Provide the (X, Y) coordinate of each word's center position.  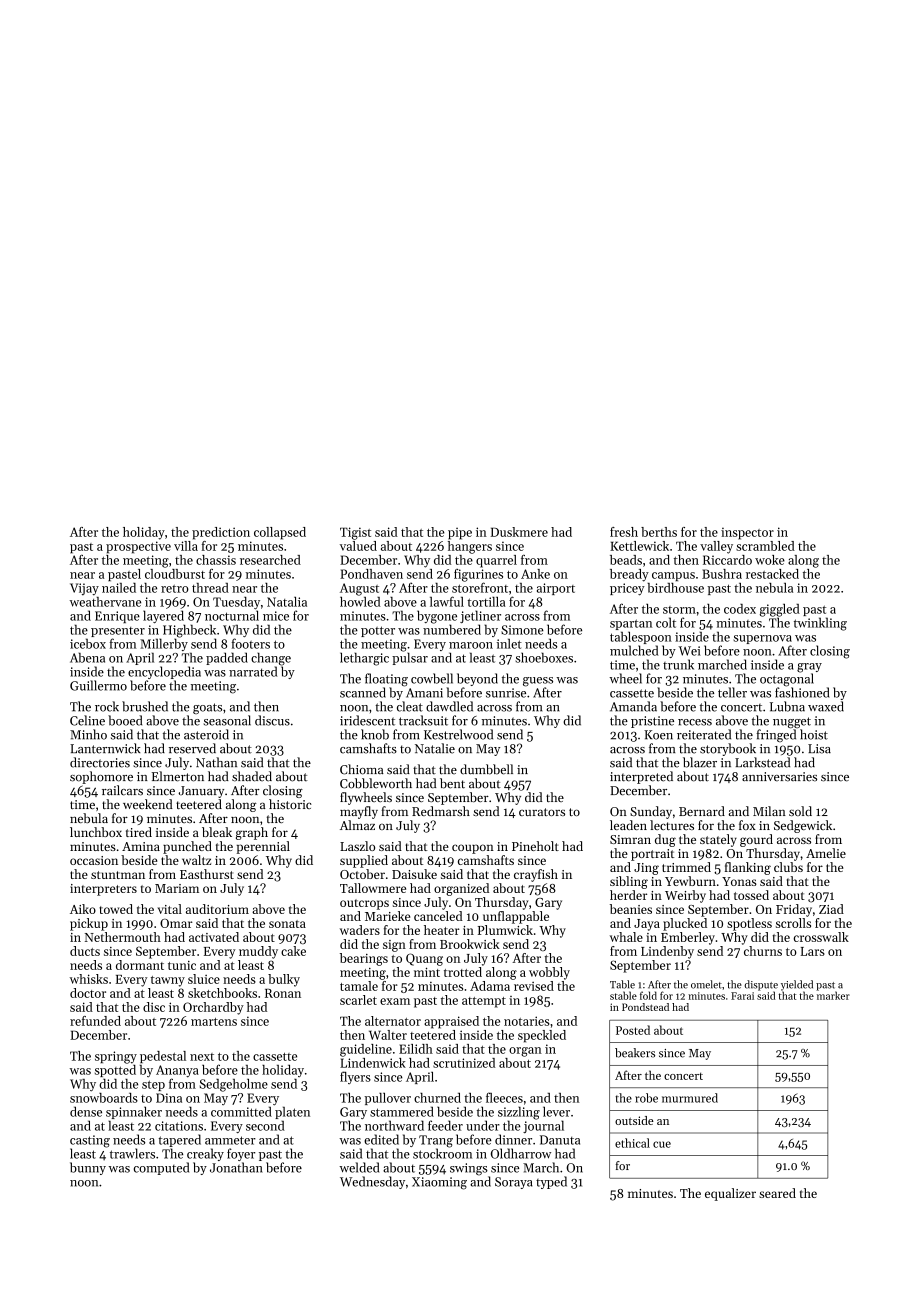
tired (139, 832)
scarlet (358, 1000)
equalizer (730, 1194)
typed (551, 1182)
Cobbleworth (376, 783)
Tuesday (236, 603)
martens (214, 1022)
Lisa (819, 749)
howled (360, 602)
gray (809, 668)
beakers (635, 1053)
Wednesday (372, 1182)
